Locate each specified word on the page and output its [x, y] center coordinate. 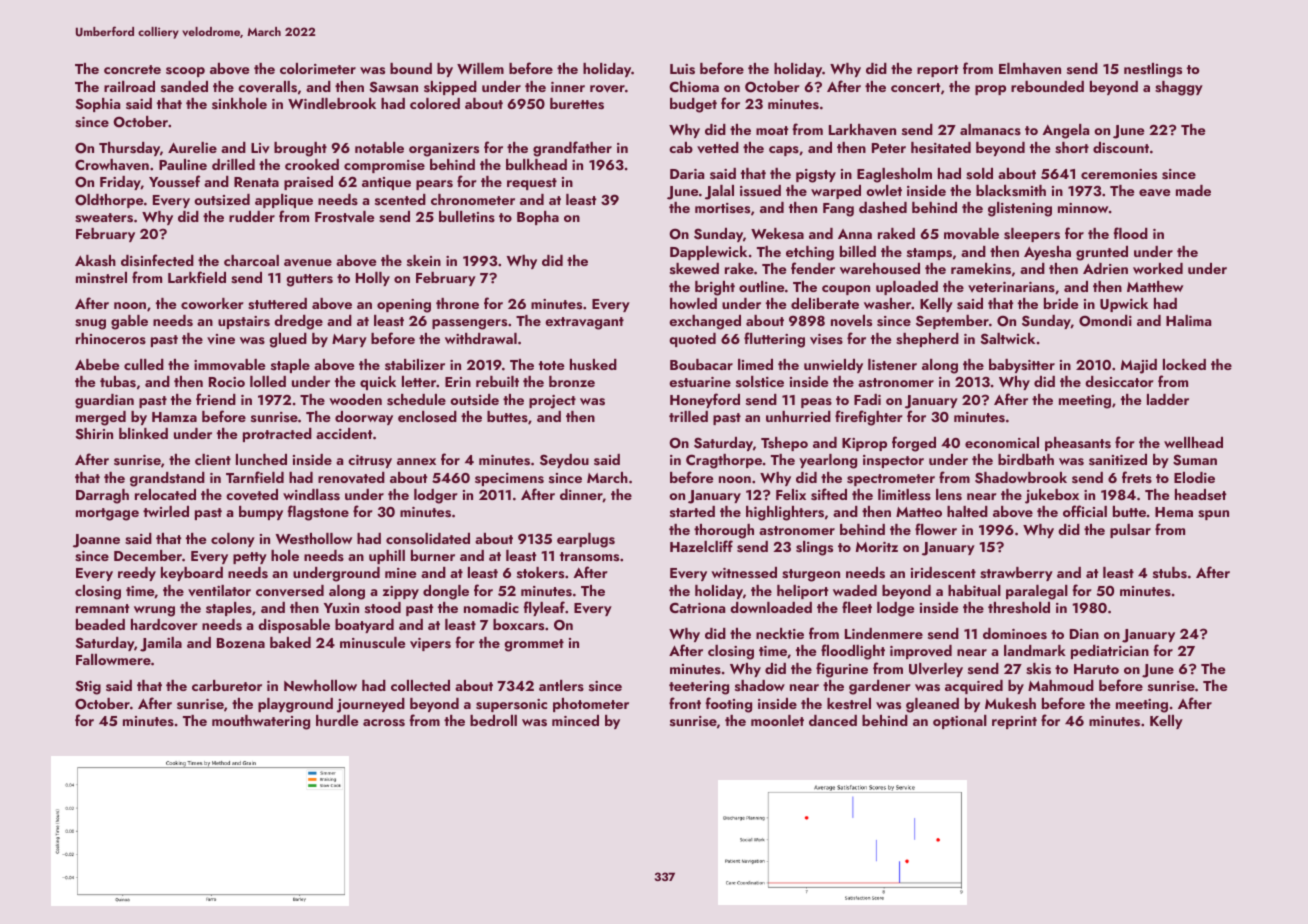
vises [826, 339]
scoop [185, 72]
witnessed [744, 572]
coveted [252, 495]
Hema [1174, 512]
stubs [1170, 572]
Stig [88, 687]
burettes [577, 104]
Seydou [564, 461]
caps [784, 151]
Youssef [174, 181]
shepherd [927, 340]
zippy [401, 592]
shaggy [1179, 88]
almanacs [990, 129]
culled [144, 364]
